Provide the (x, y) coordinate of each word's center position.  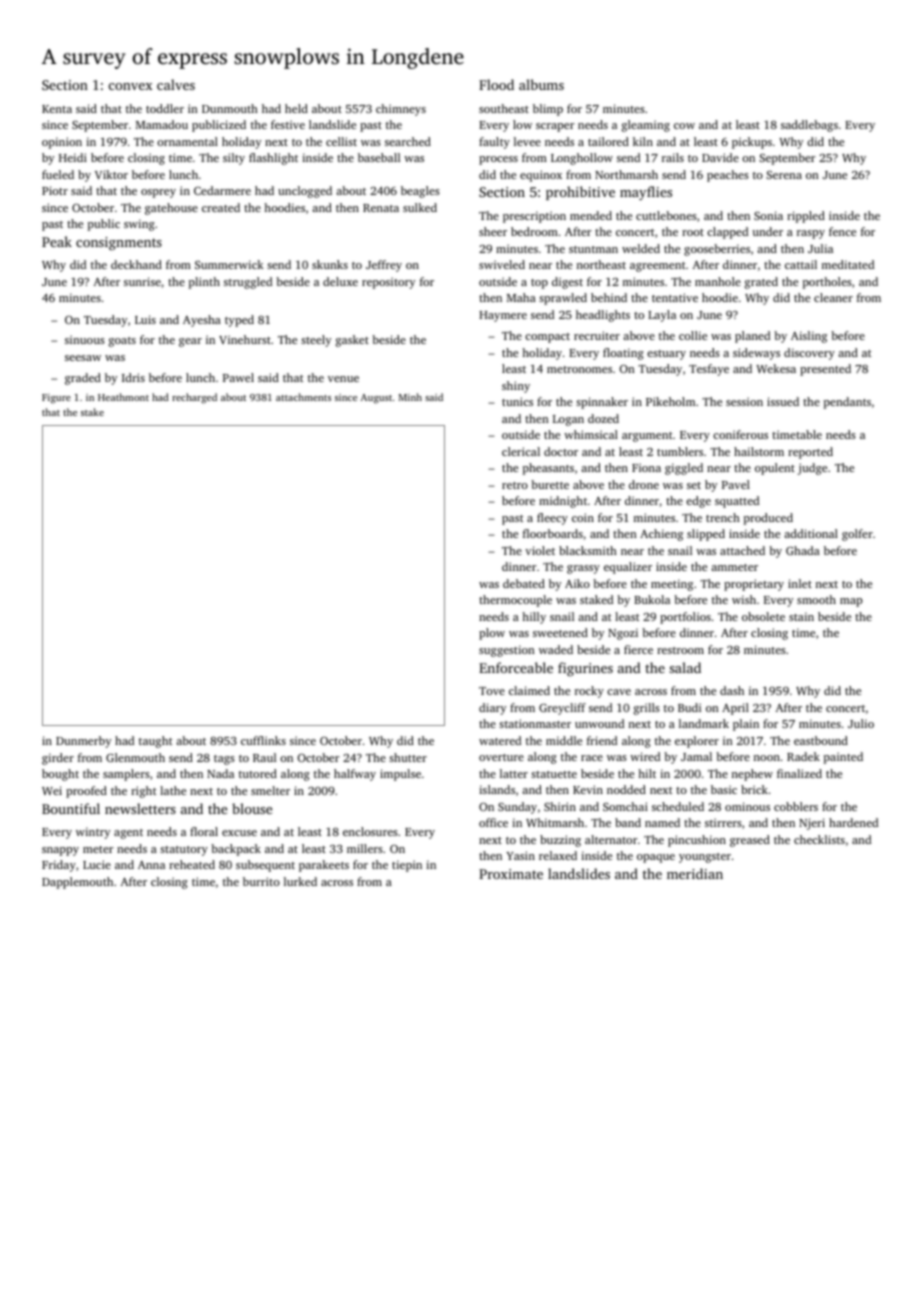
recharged (194, 398)
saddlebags (809, 126)
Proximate (511, 874)
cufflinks (263, 740)
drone (644, 484)
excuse (239, 833)
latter (514, 773)
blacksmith (588, 550)
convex (130, 86)
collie (693, 335)
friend (602, 740)
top (539, 284)
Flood (496, 84)
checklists (819, 839)
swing (139, 225)
